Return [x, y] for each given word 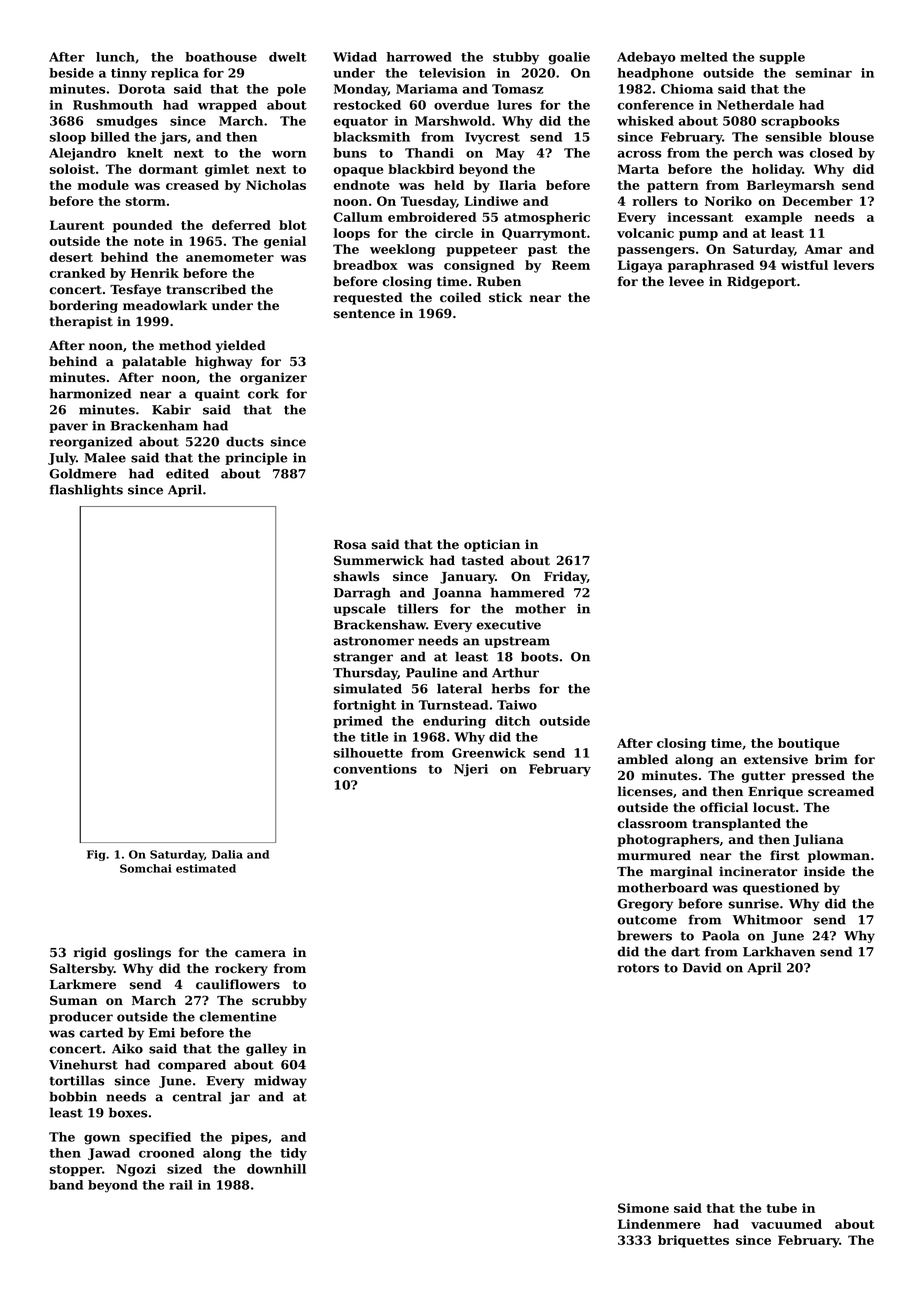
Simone [643, 1208]
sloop [68, 138]
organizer [273, 378]
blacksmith [371, 137]
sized [184, 1169]
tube [781, 1208]
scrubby [279, 1001]
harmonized [90, 393]
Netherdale [755, 105]
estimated [206, 868]
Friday [565, 577]
